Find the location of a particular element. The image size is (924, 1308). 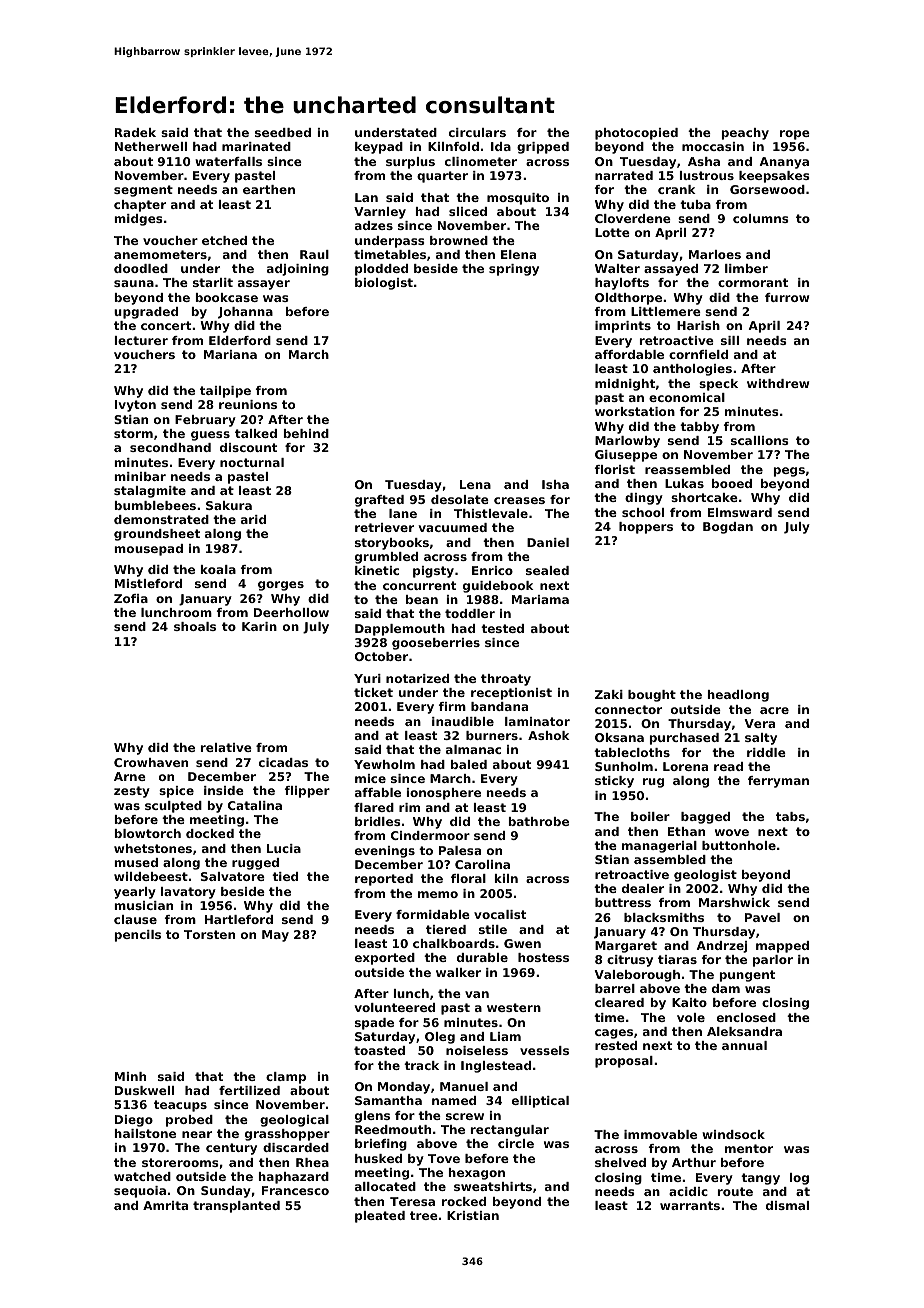

teacups is located at coordinates (180, 1106).
